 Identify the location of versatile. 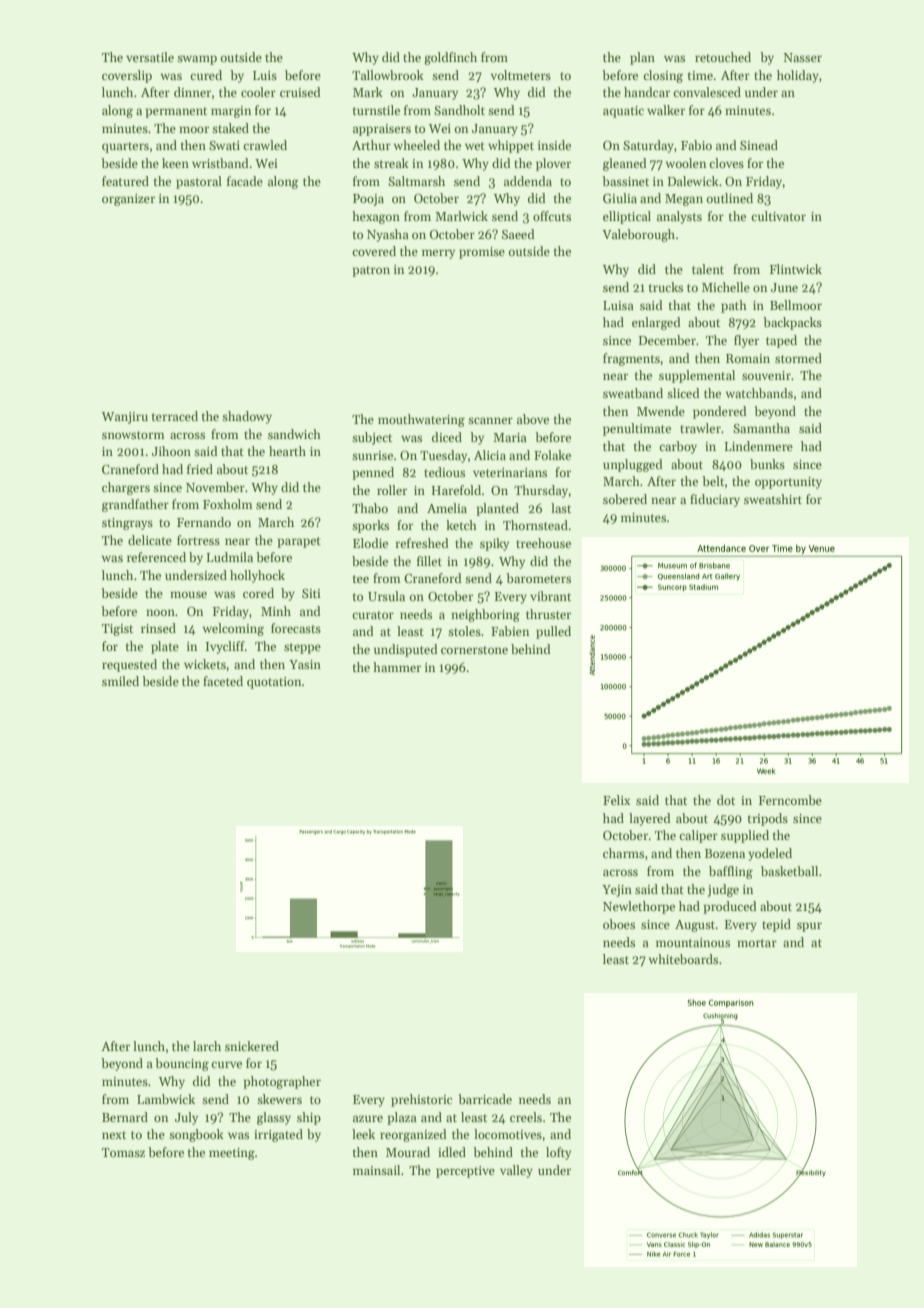
(150, 57).
